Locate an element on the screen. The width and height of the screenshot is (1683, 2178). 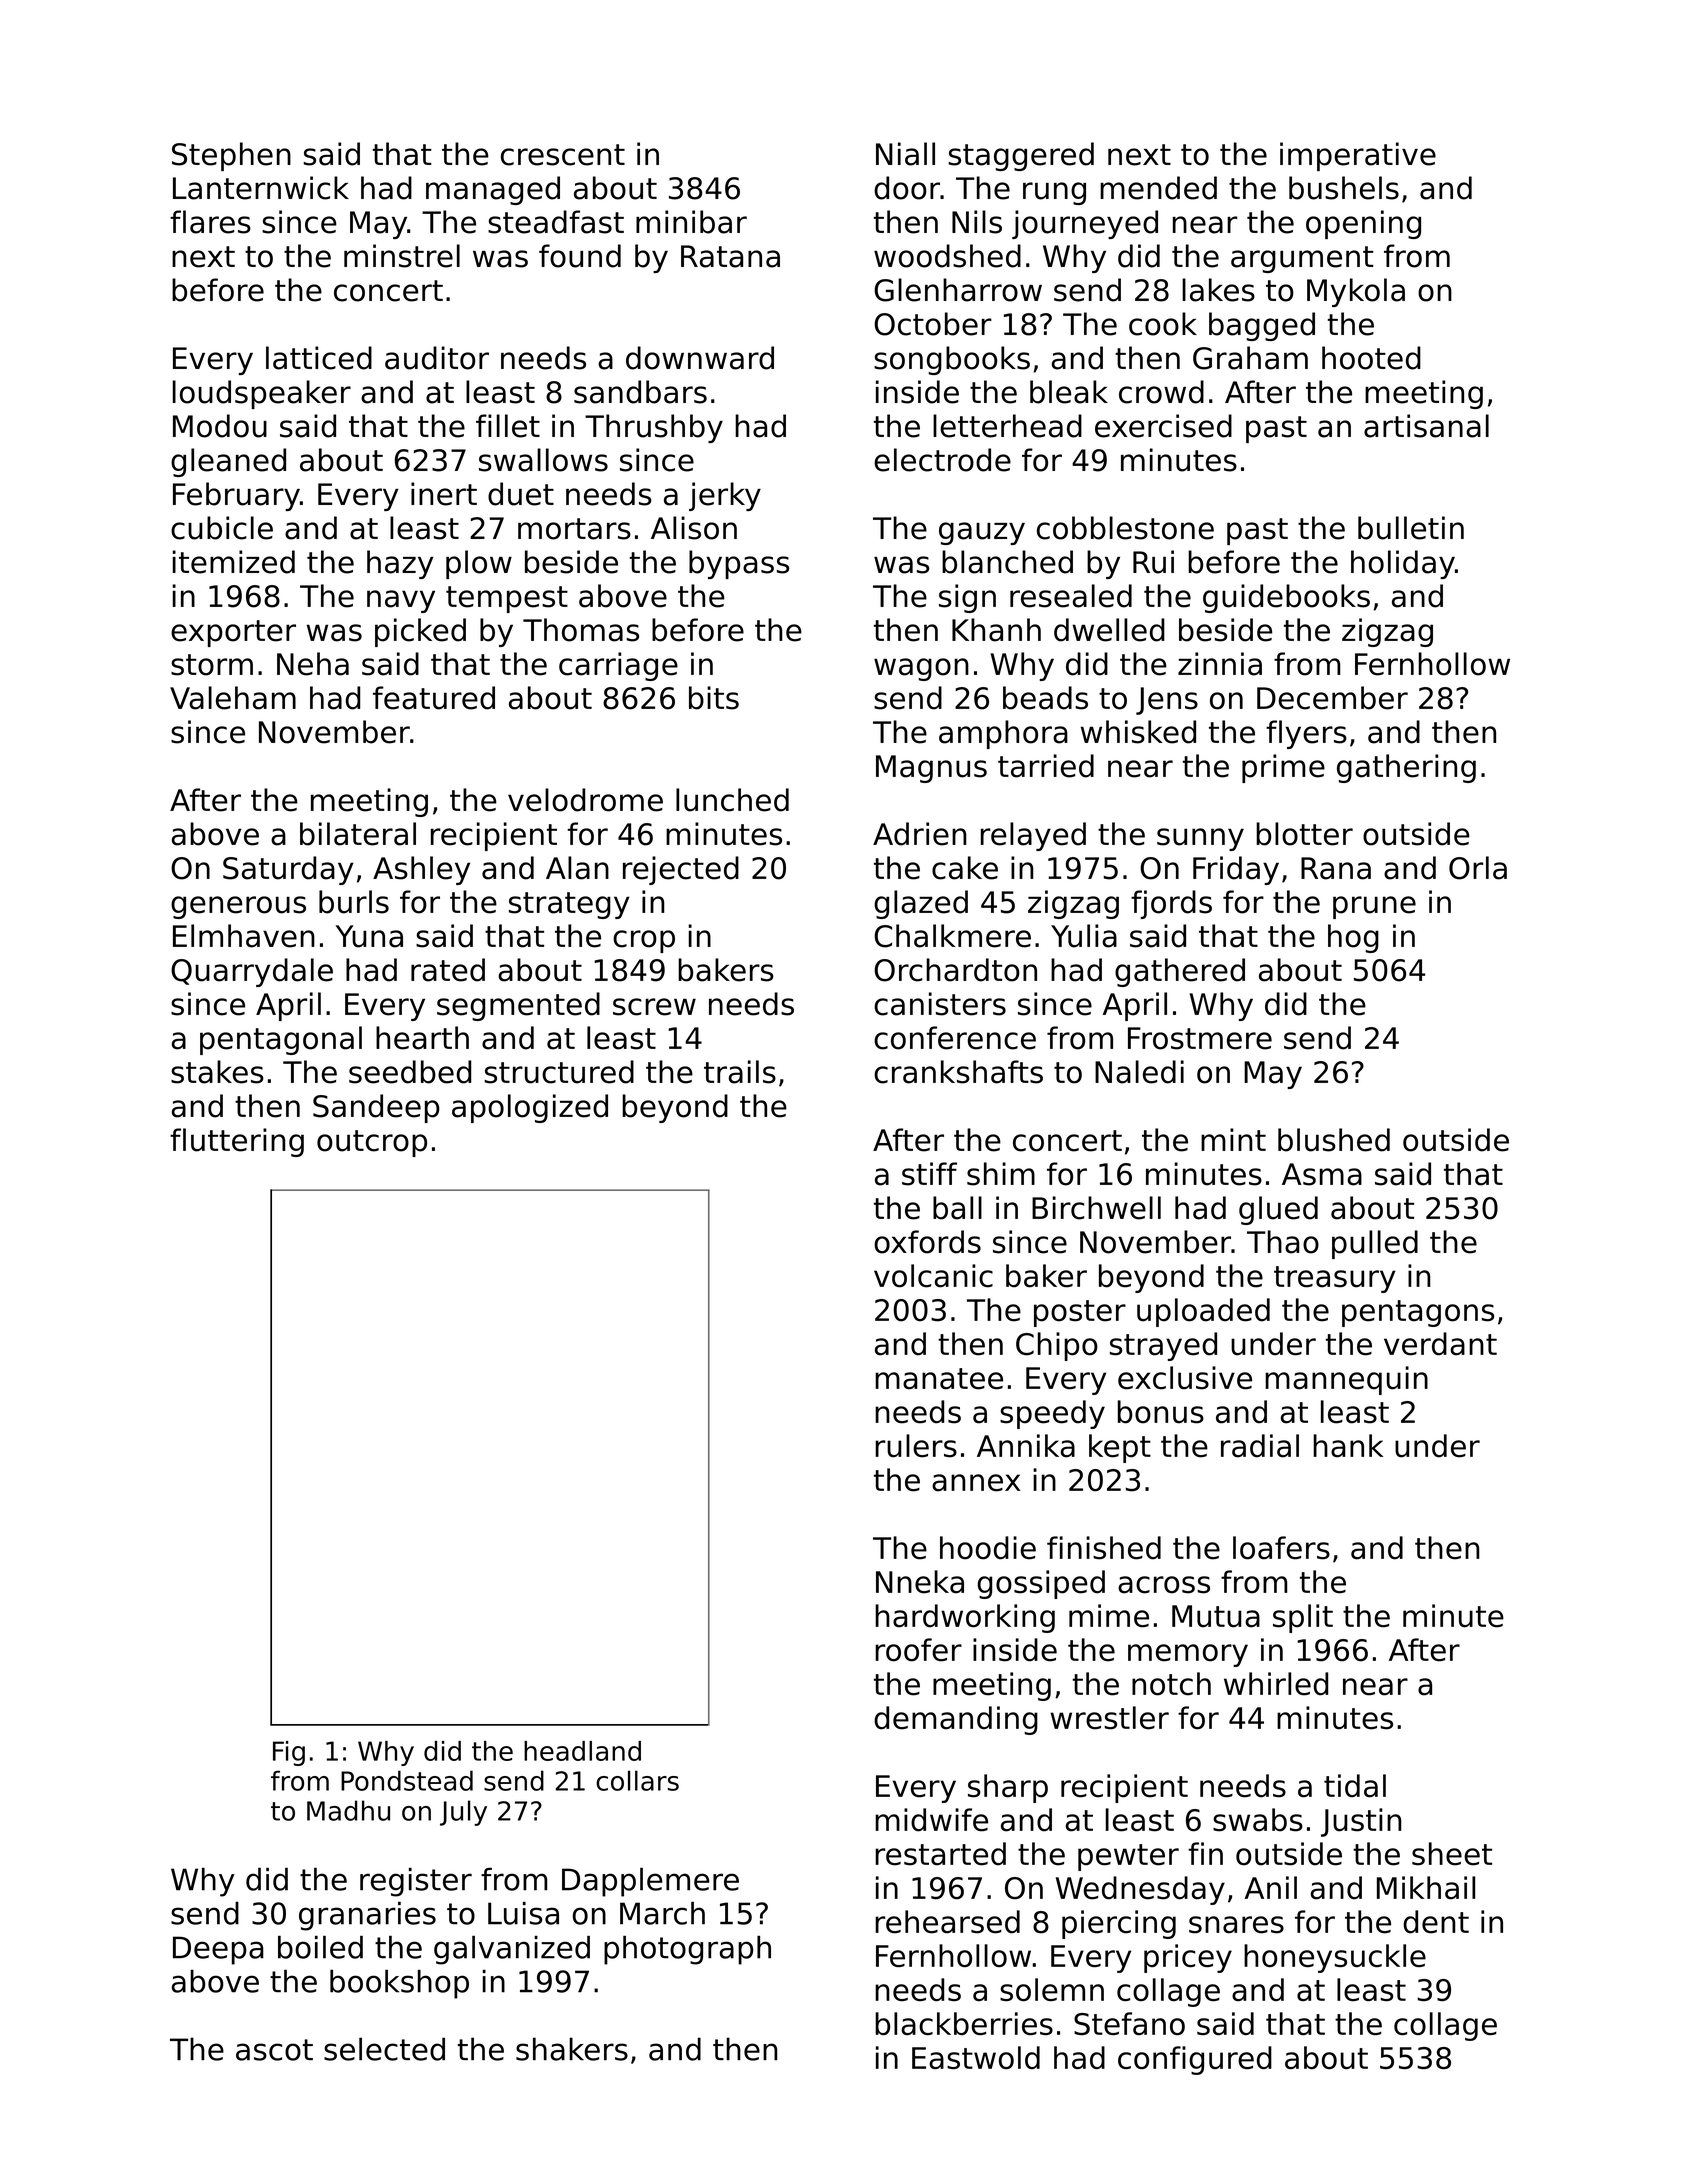
dent is located at coordinates (1436, 1922).
